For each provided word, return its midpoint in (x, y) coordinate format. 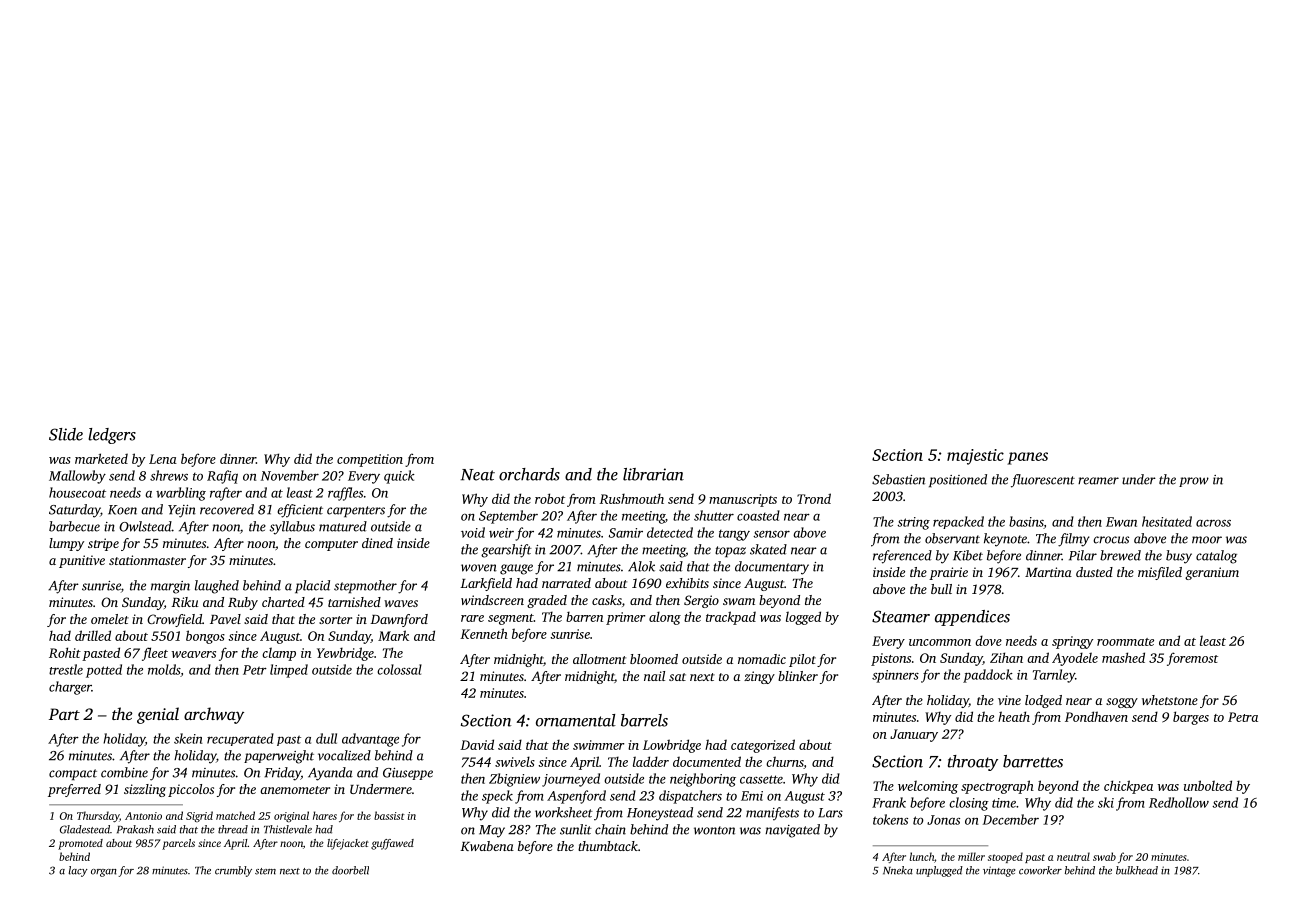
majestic (975, 457)
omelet (110, 619)
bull (941, 589)
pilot (802, 660)
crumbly (233, 871)
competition (370, 460)
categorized (763, 746)
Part (64, 714)
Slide (66, 434)
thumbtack (608, 846)
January (914, 735)
